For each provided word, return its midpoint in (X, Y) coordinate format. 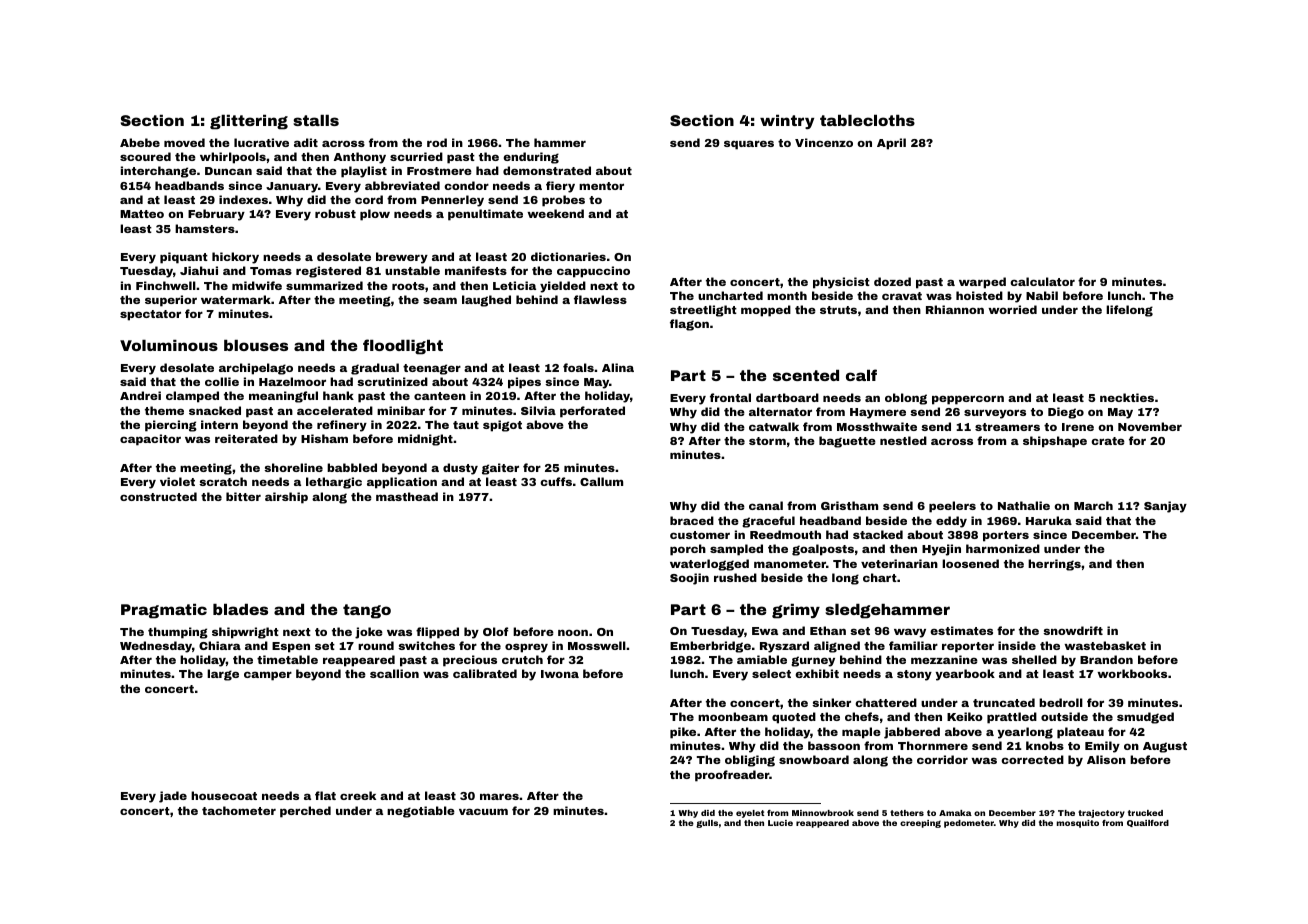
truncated (1004, 702)
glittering (249, 122)
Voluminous (169, 345)
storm (767, 441)
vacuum (483, 811)
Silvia (538, 410)
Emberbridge (710, 647)
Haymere (878, 413)
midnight (425, 440)
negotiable (421, 812)
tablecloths (867, 120)
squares (749, 145)
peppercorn (968, 400)
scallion (394, 673)
